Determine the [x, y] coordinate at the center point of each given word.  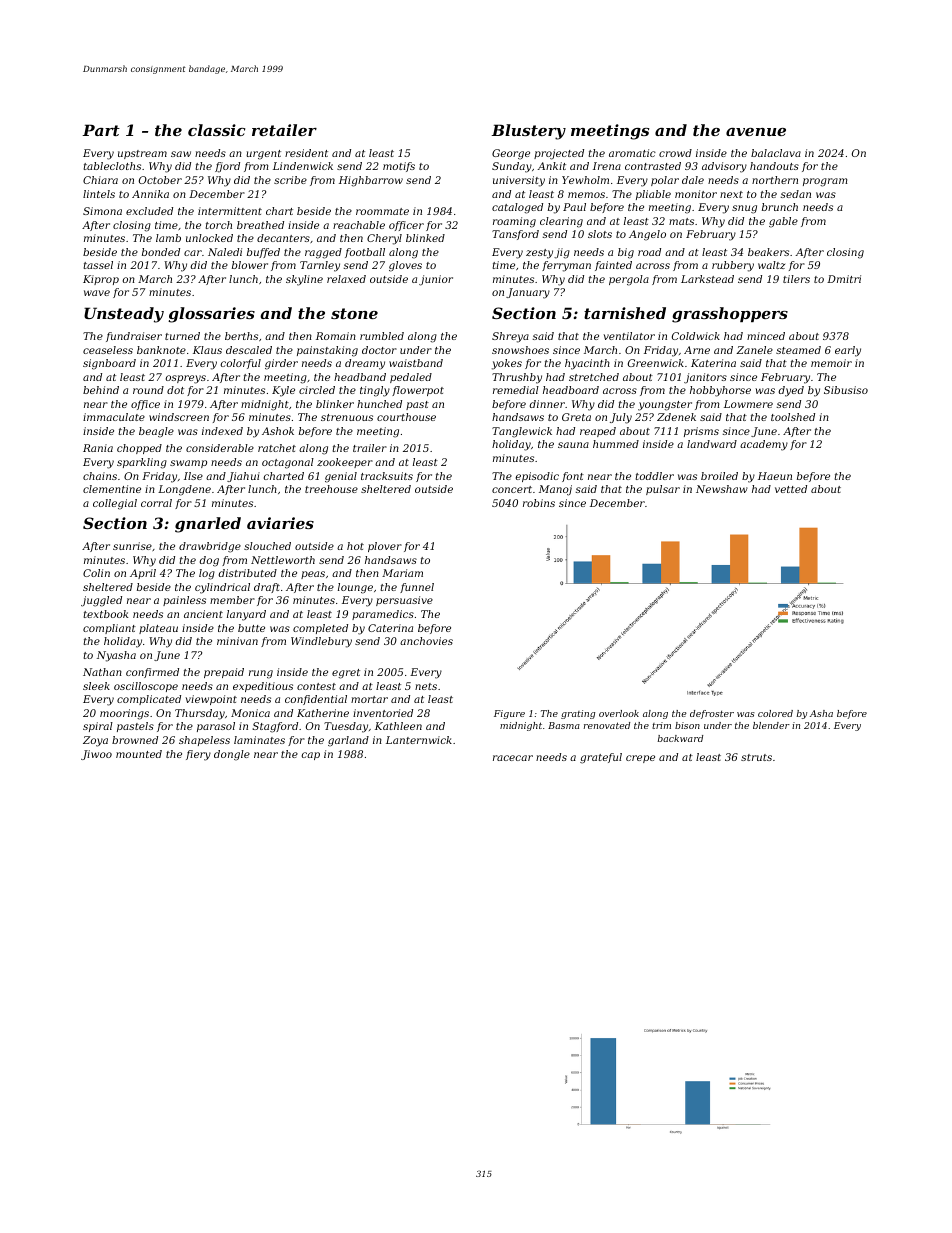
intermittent [230, 211]
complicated [149, 700]
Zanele [754, 350]
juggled [101, 601]
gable [783, 222]
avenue [756, 132]
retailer [284, 130]
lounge [355, 588]
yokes [507, 364]
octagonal [288, 463]
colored [775, 713]
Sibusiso [846, 390]
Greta [576, 417]
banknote [161, 350]
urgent [263, 155]
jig [562, 253]
